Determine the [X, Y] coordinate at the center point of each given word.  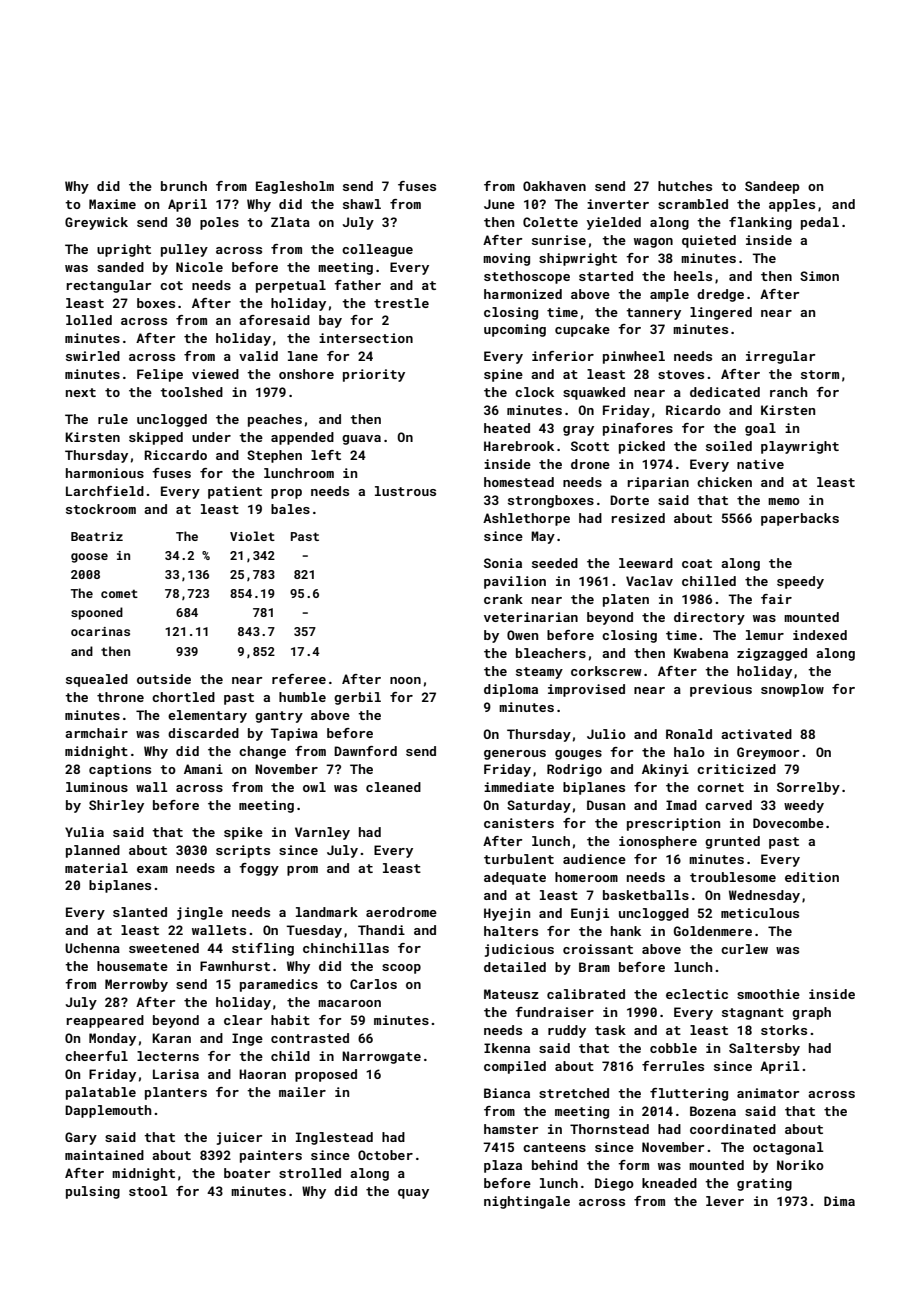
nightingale [527, 1202]
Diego [614, 1184]
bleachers [551, 653]
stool [148, 1191]
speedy [800, 582]
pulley [184, 250]
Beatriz [97, 536]
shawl [362, 204]
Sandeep [772, 187]
